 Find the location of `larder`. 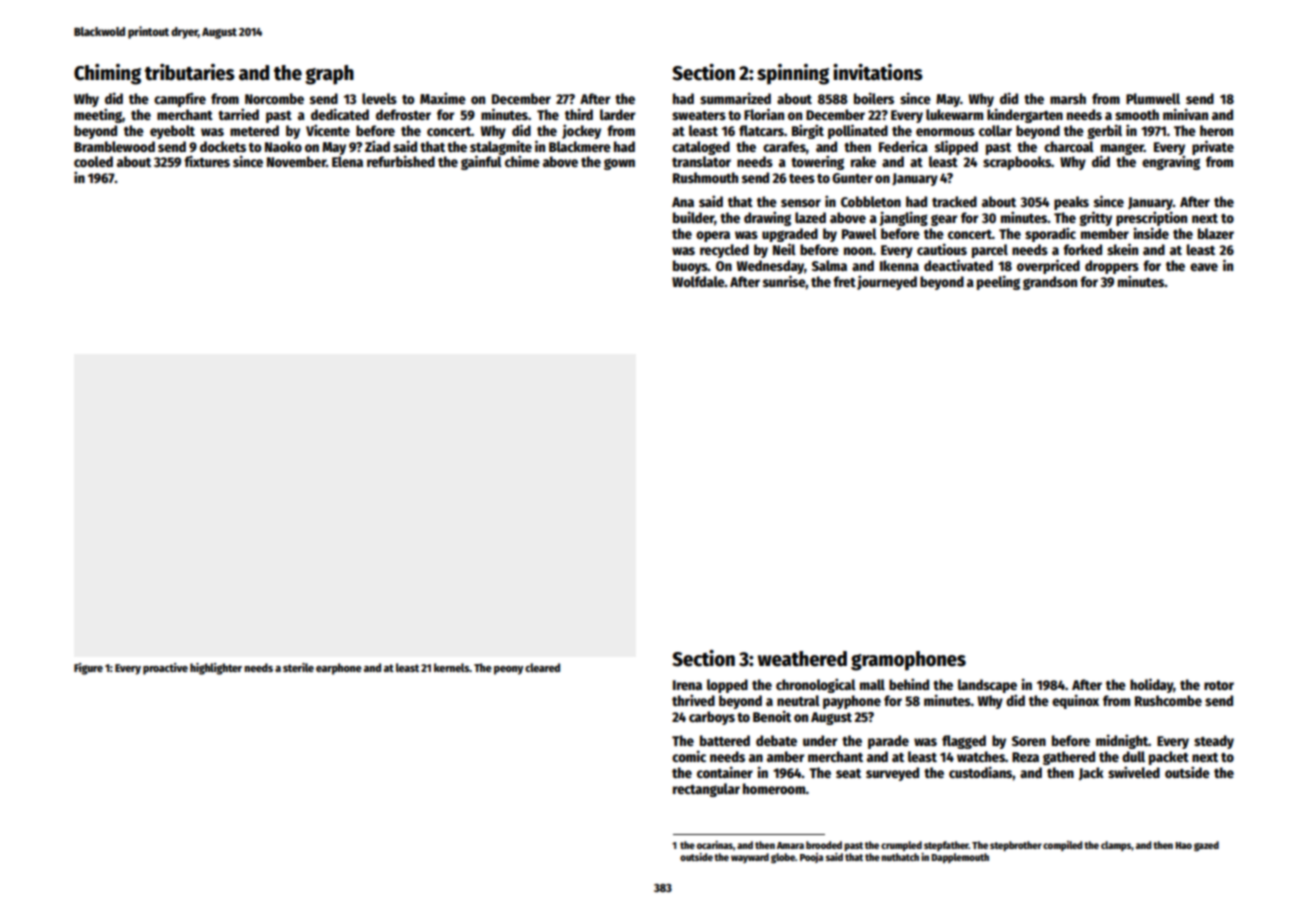

larder is located at coordinates (617, 114).
